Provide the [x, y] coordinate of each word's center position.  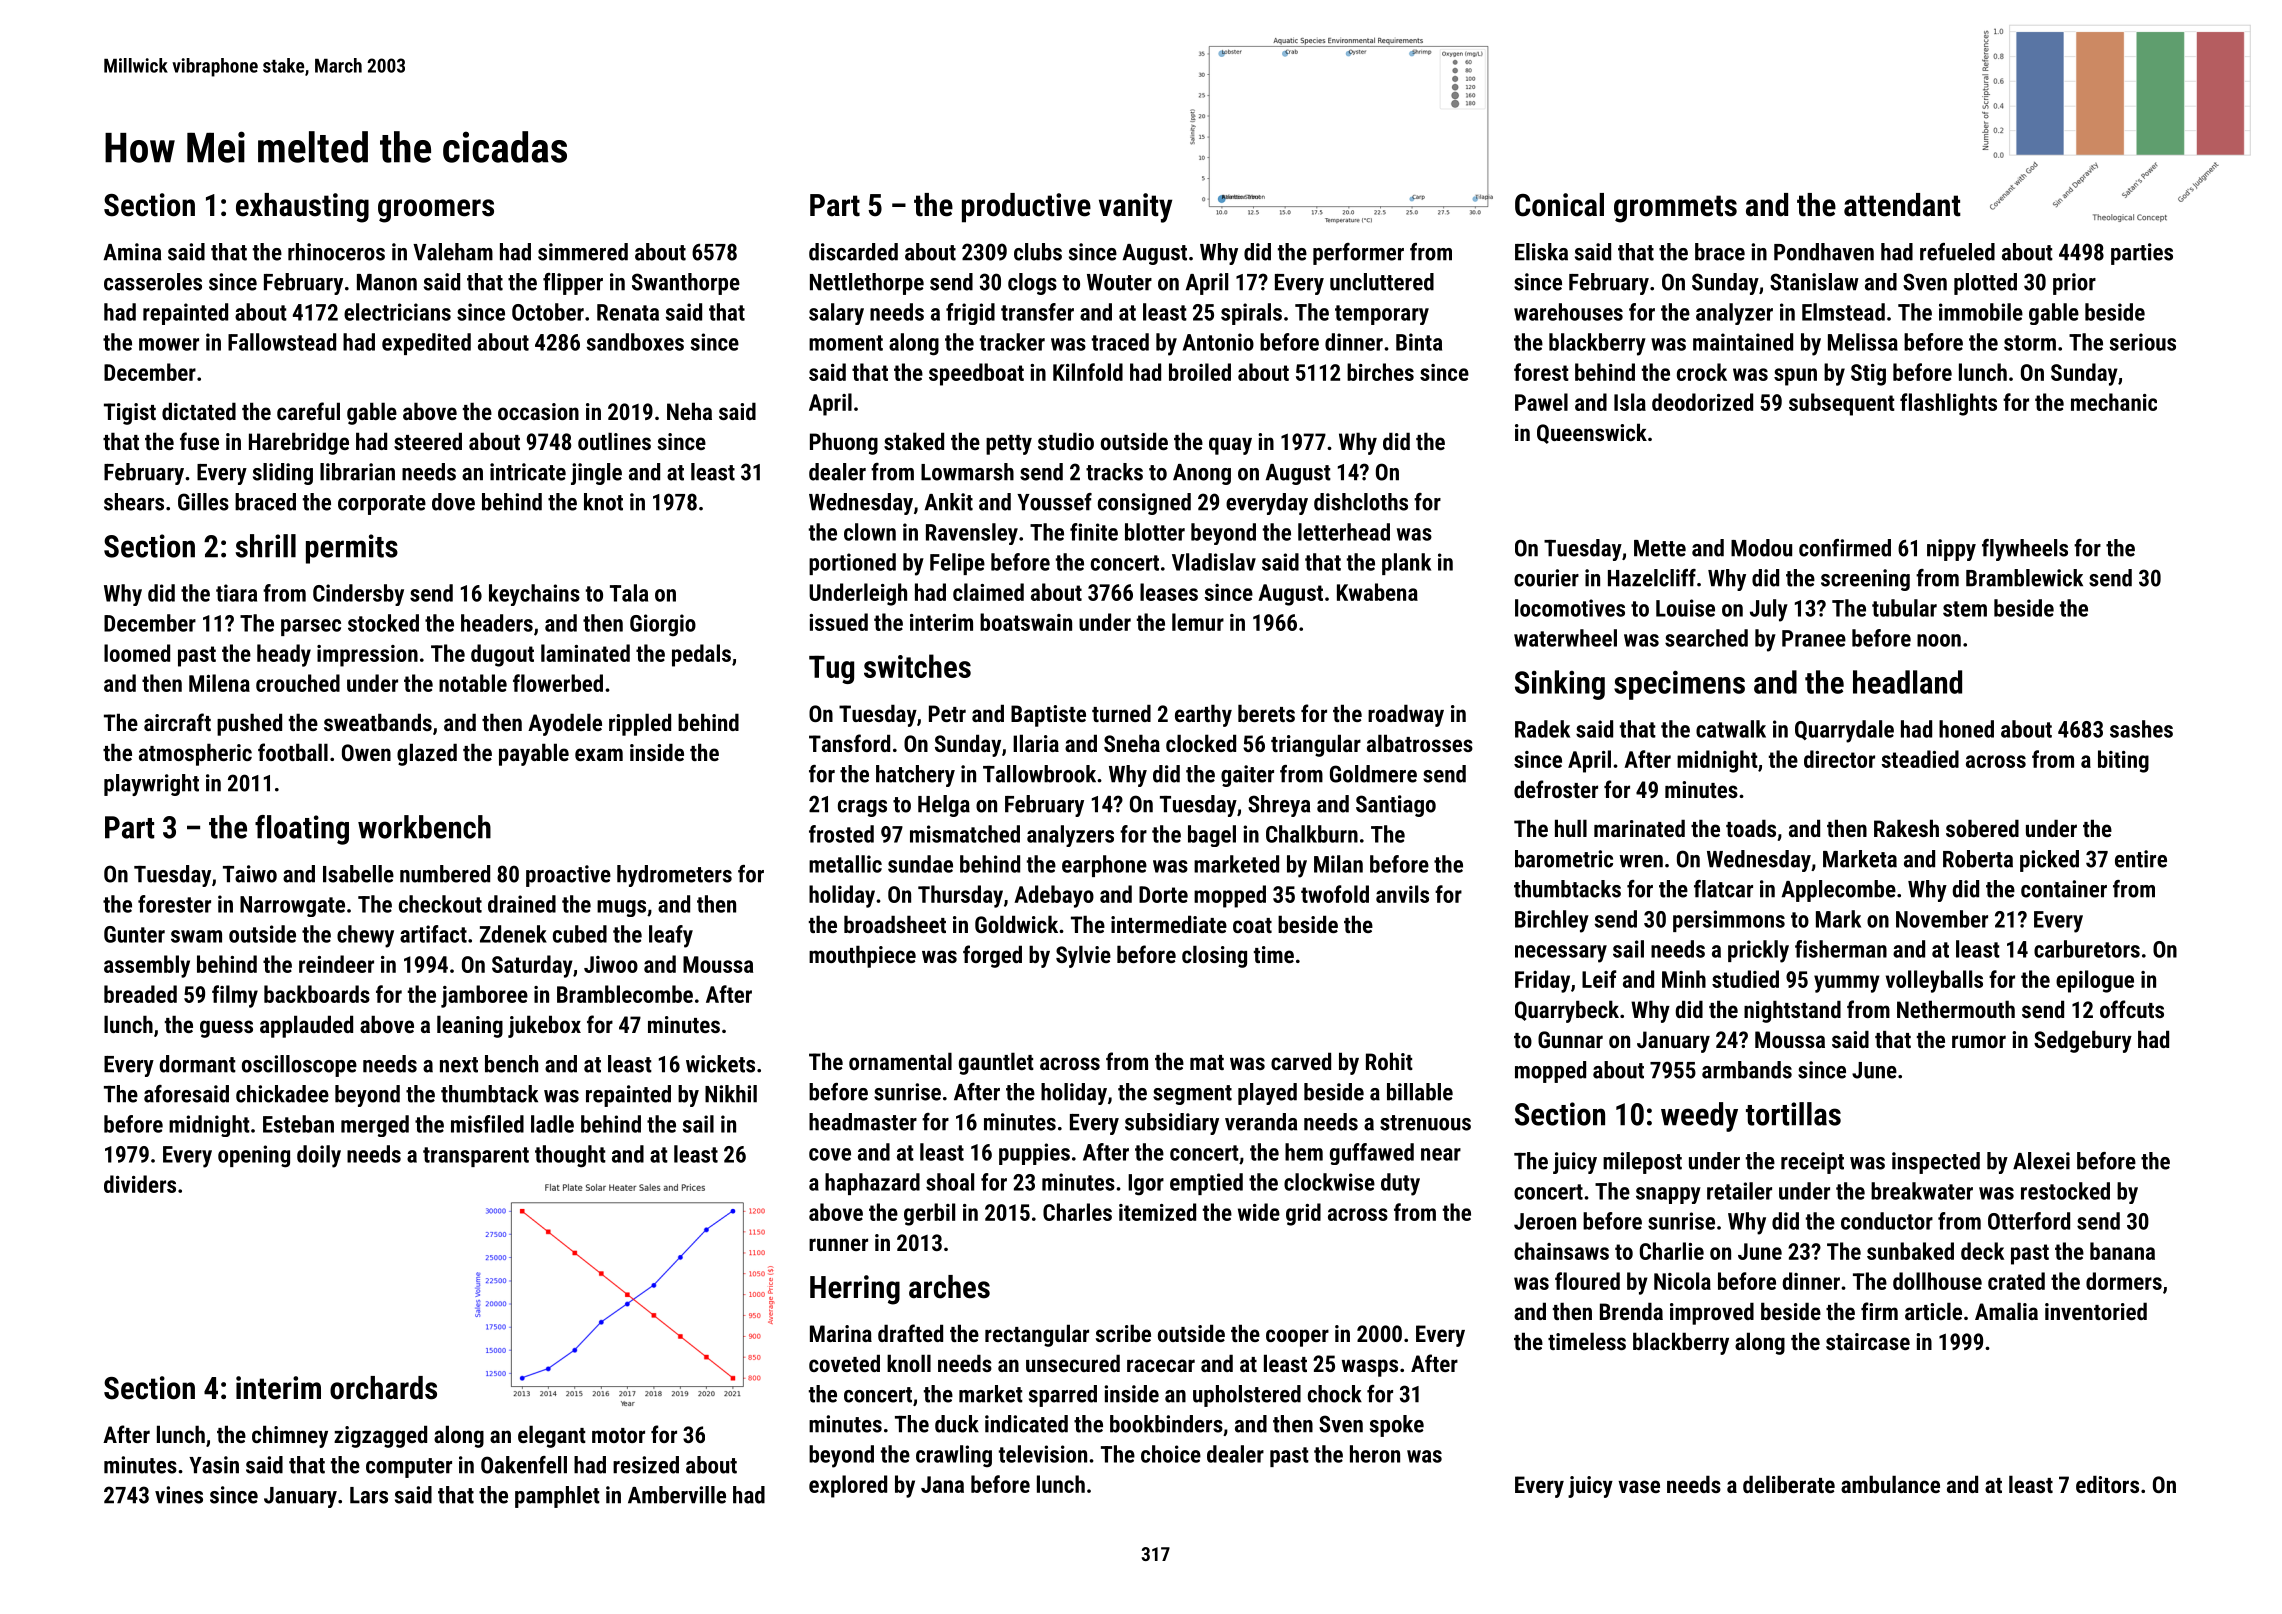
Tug [831, 669]
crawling [954, 1456]
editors [2107, 1484]
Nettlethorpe [867, 284]
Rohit [1389, 1061]
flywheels [2025, 550]
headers [497, 623]
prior [2074, 284]
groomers [436, 211]
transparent [476, 1157]
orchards [383, 1388]
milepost [1642, 1163]
